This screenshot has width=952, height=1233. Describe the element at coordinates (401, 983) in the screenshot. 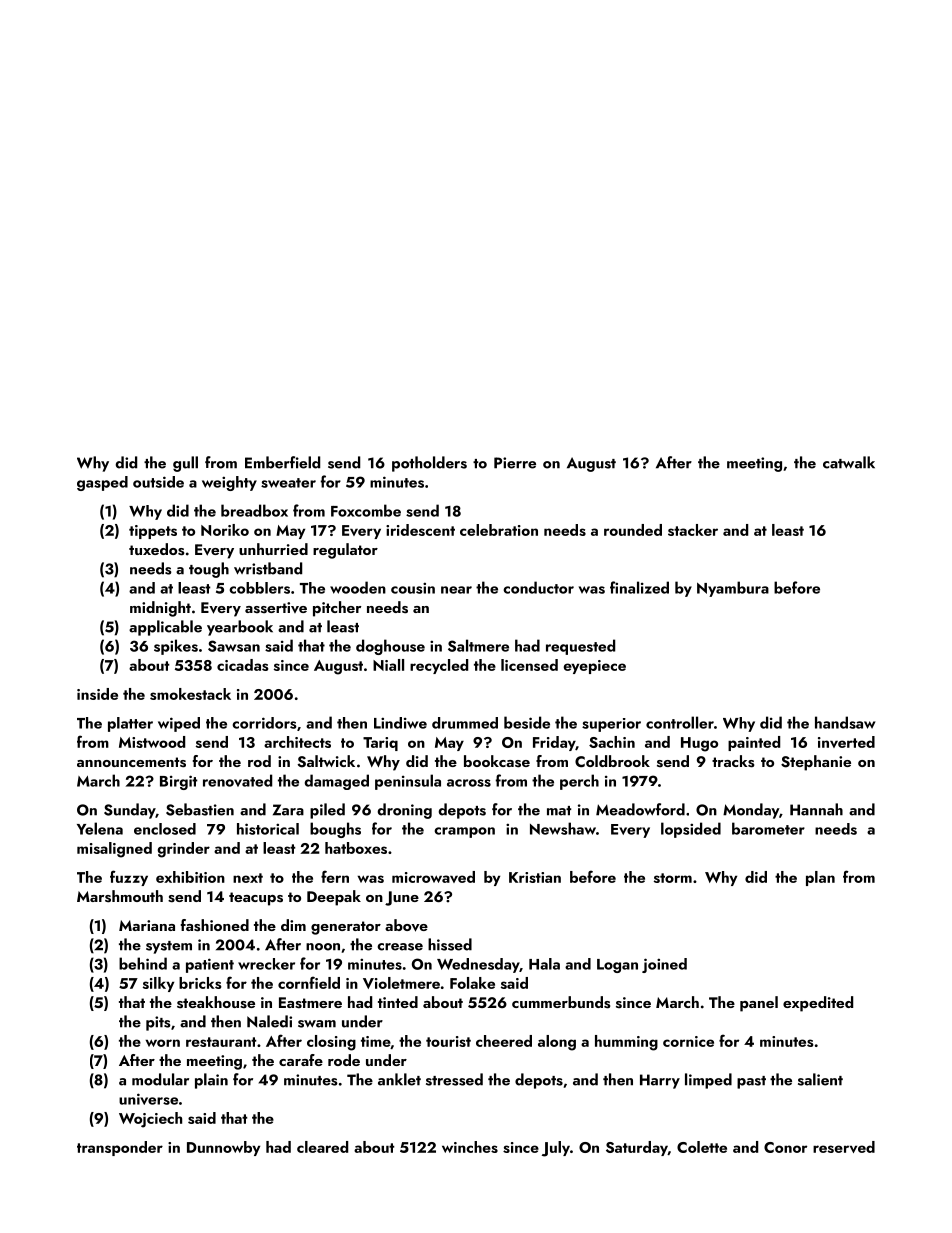

I see `Violetmere` at that location.
